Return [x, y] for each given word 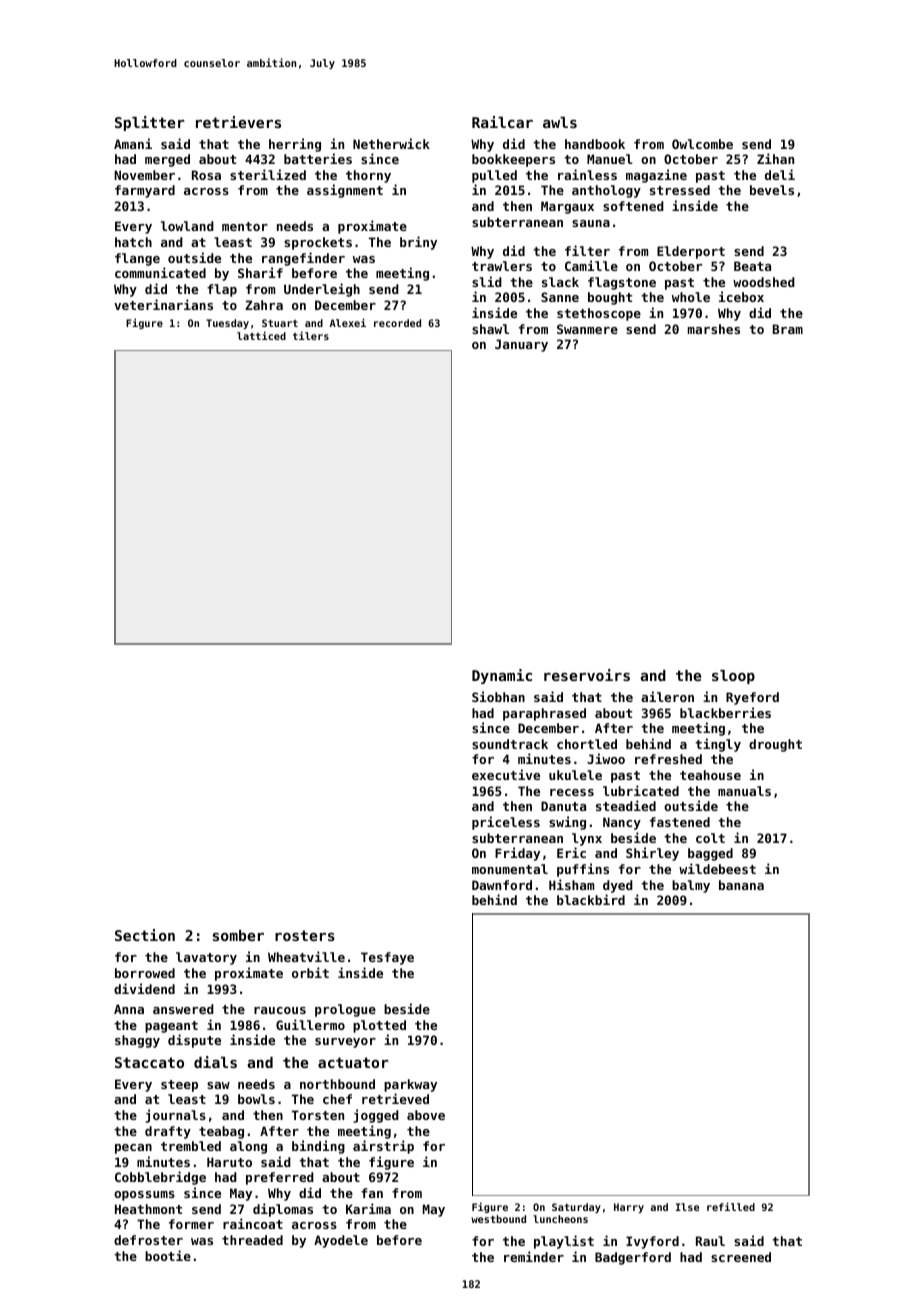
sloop [733, 677]
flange [137, 259]
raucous [280, 1010]
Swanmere [587, 329]
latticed [261, 335]
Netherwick [391, 143]
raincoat [253, 1223]
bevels [772, 190]
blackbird [591, 899]
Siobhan [498, 696]
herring [295, 145]
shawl [490, 329]
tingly [718, 745]
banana [741, 885]
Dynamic [502, 676]
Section [145, 935]
